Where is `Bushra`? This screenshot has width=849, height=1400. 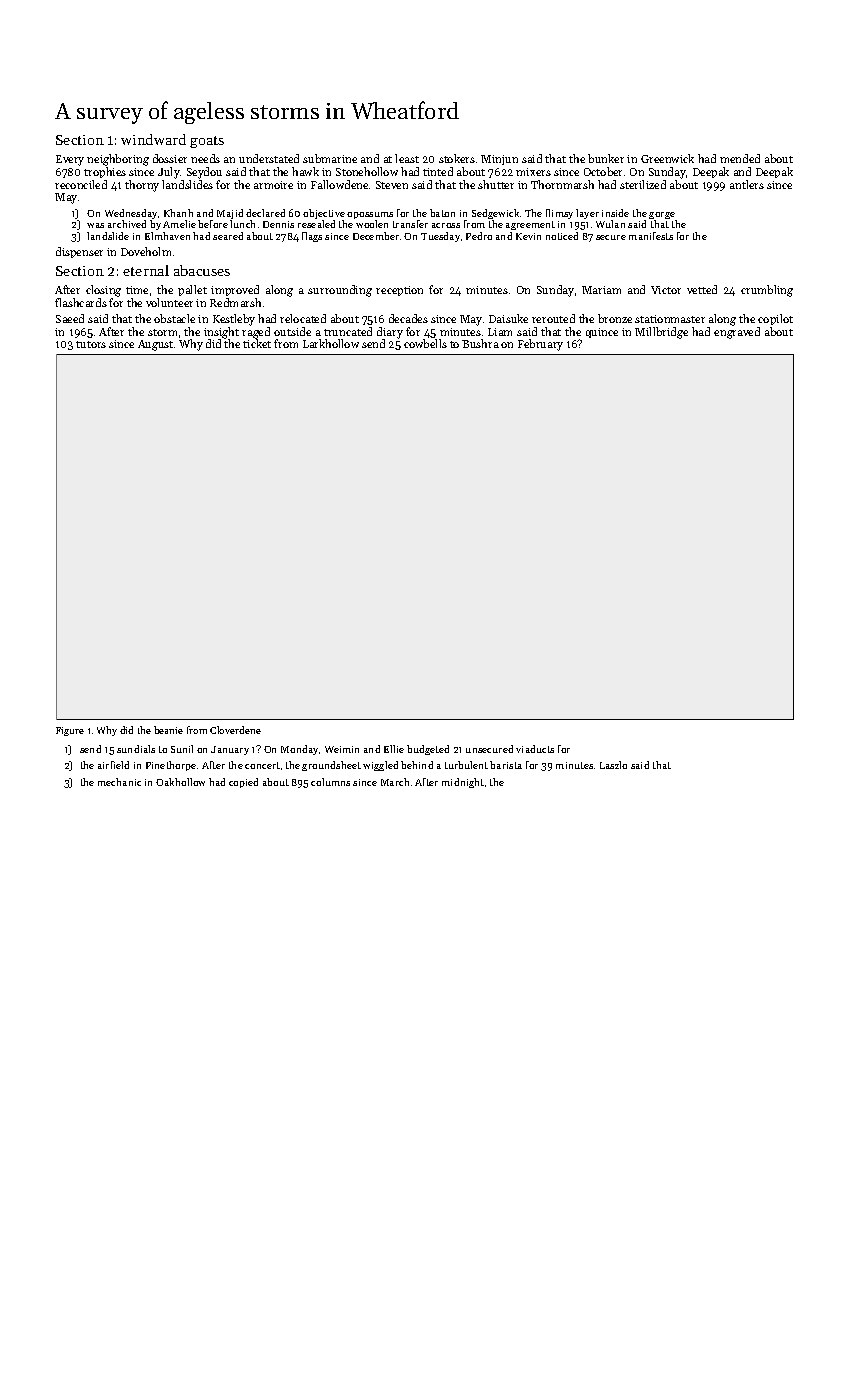
Bushra is located at coordinates (480, 343).
